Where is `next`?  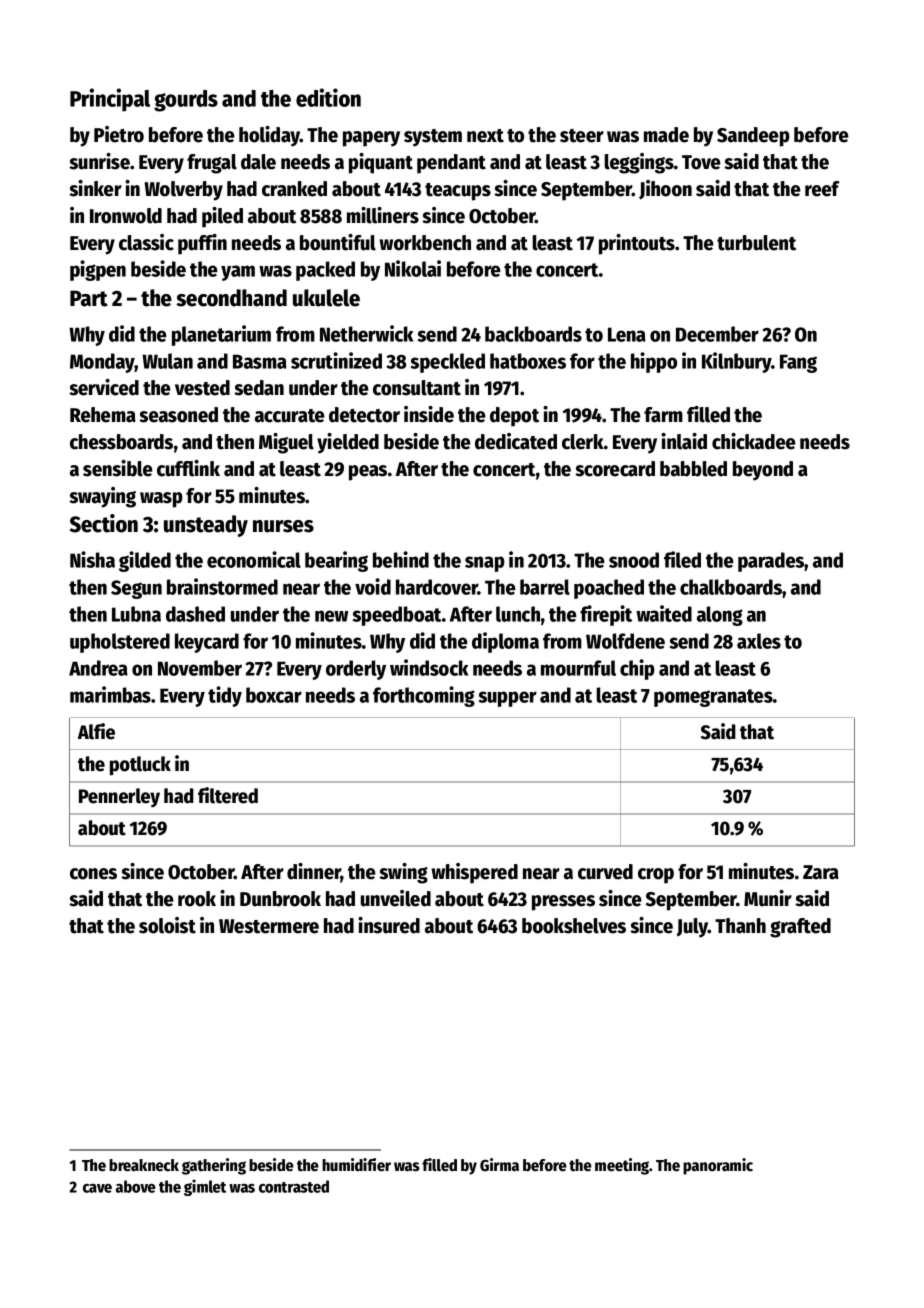
next is located at coordinates (485, 136).
